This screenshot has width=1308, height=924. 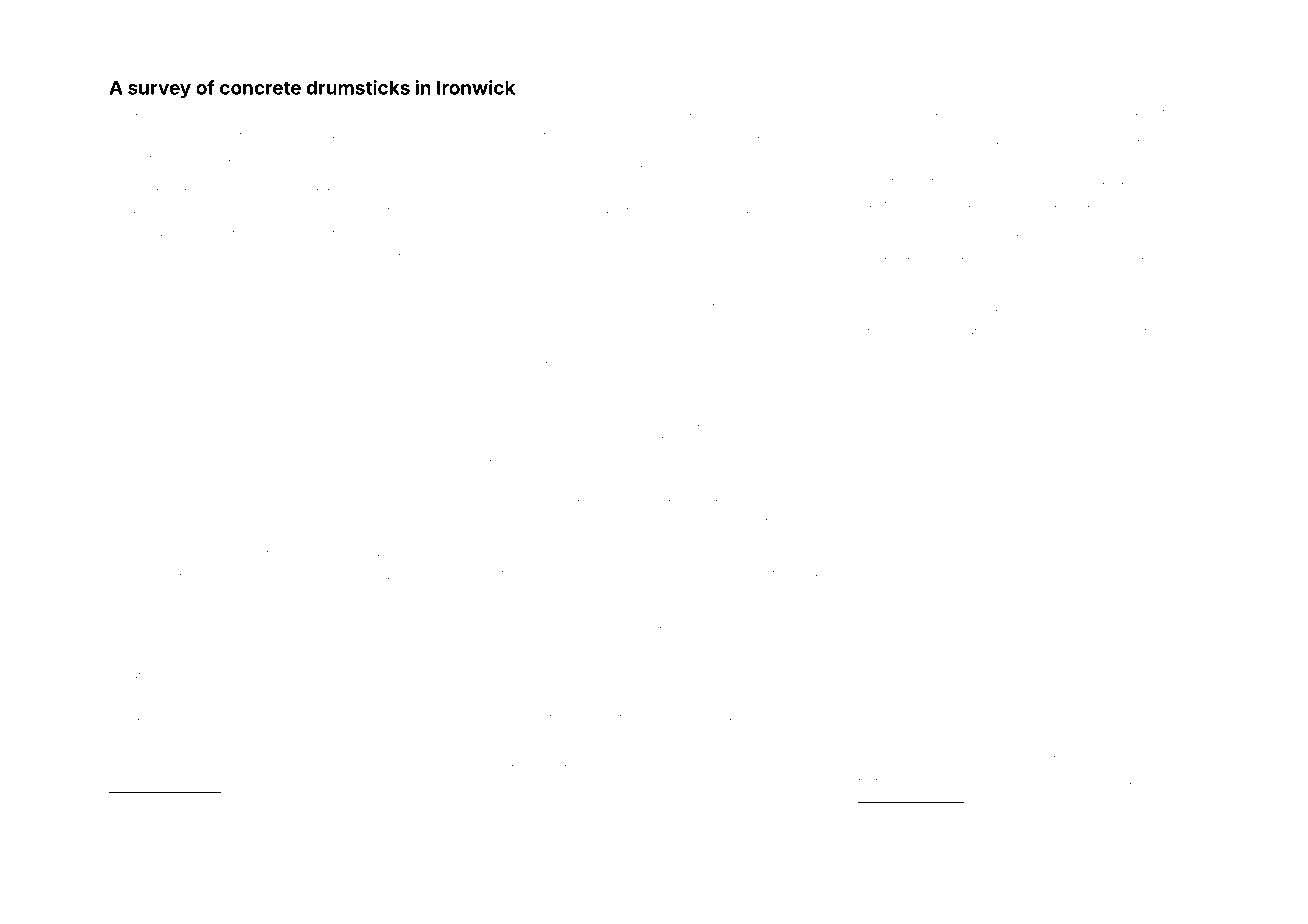 I want to click on centuries, so click(x=359, y=664).
